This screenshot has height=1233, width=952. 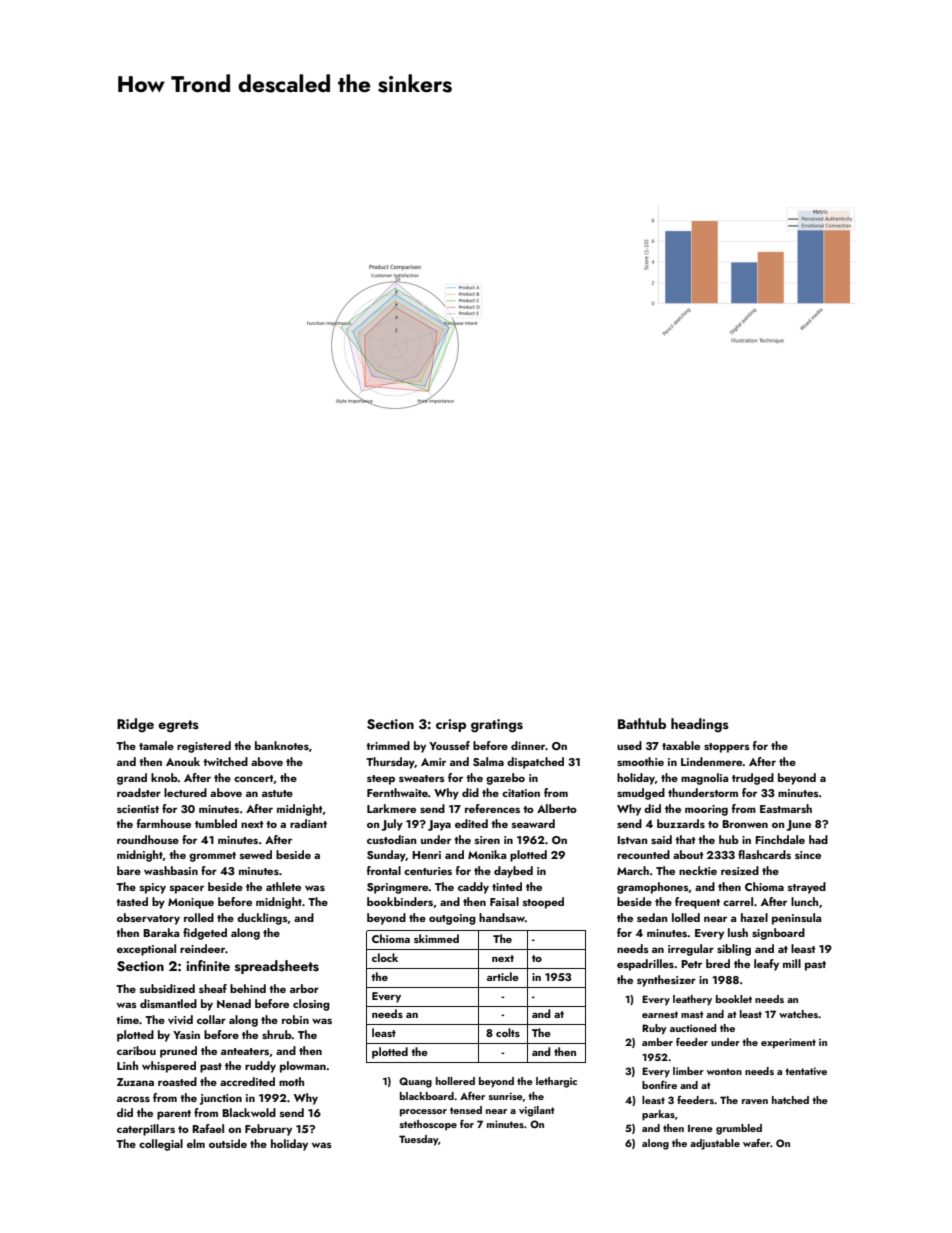 I want to click on wonton, so click(x=724, y=1071).
